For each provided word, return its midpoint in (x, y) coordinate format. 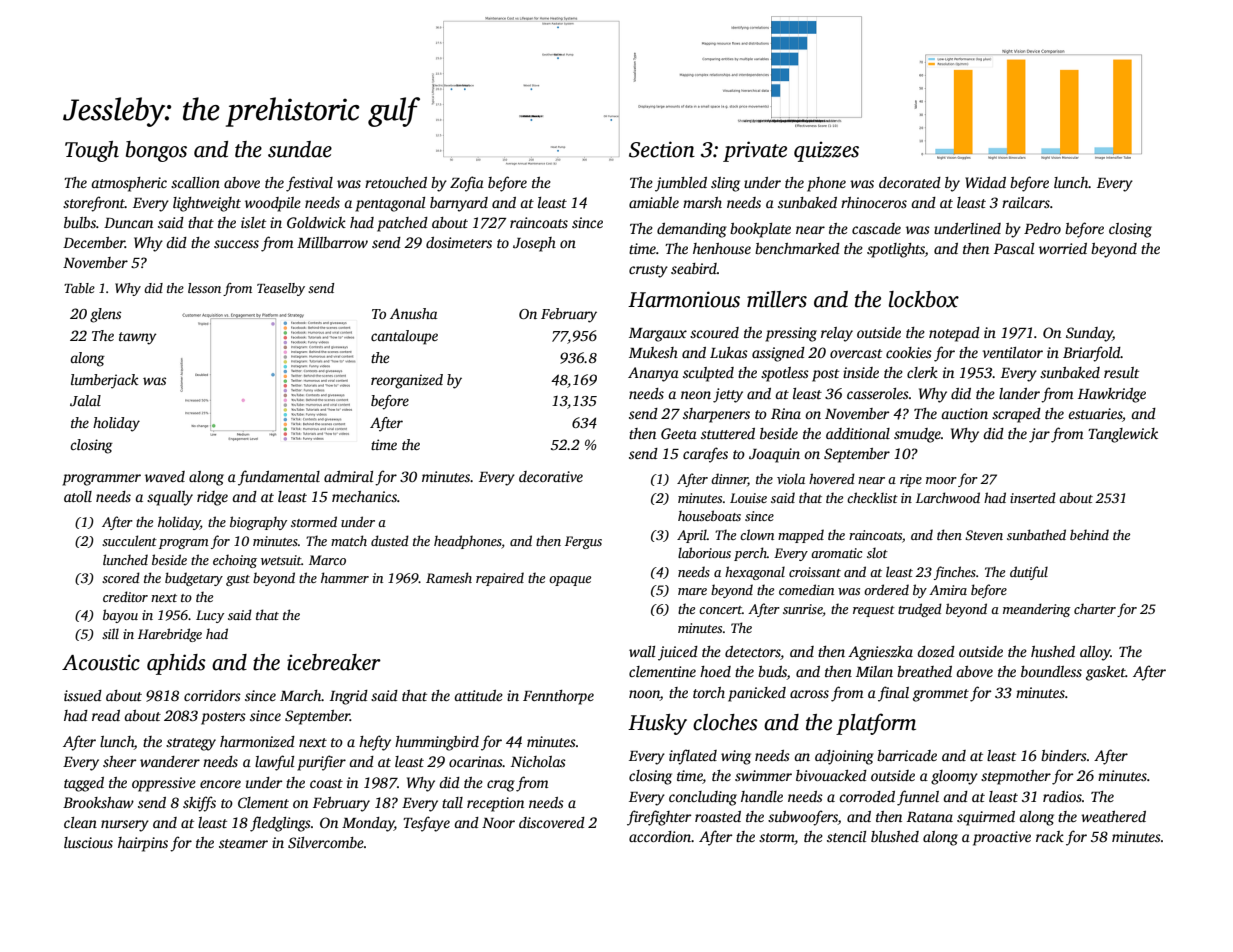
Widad (985, 182)
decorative (551, 476)
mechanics (364, 496)
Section (662, 149)
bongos (156, 151)
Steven (984, 535)
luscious (88, 842)
